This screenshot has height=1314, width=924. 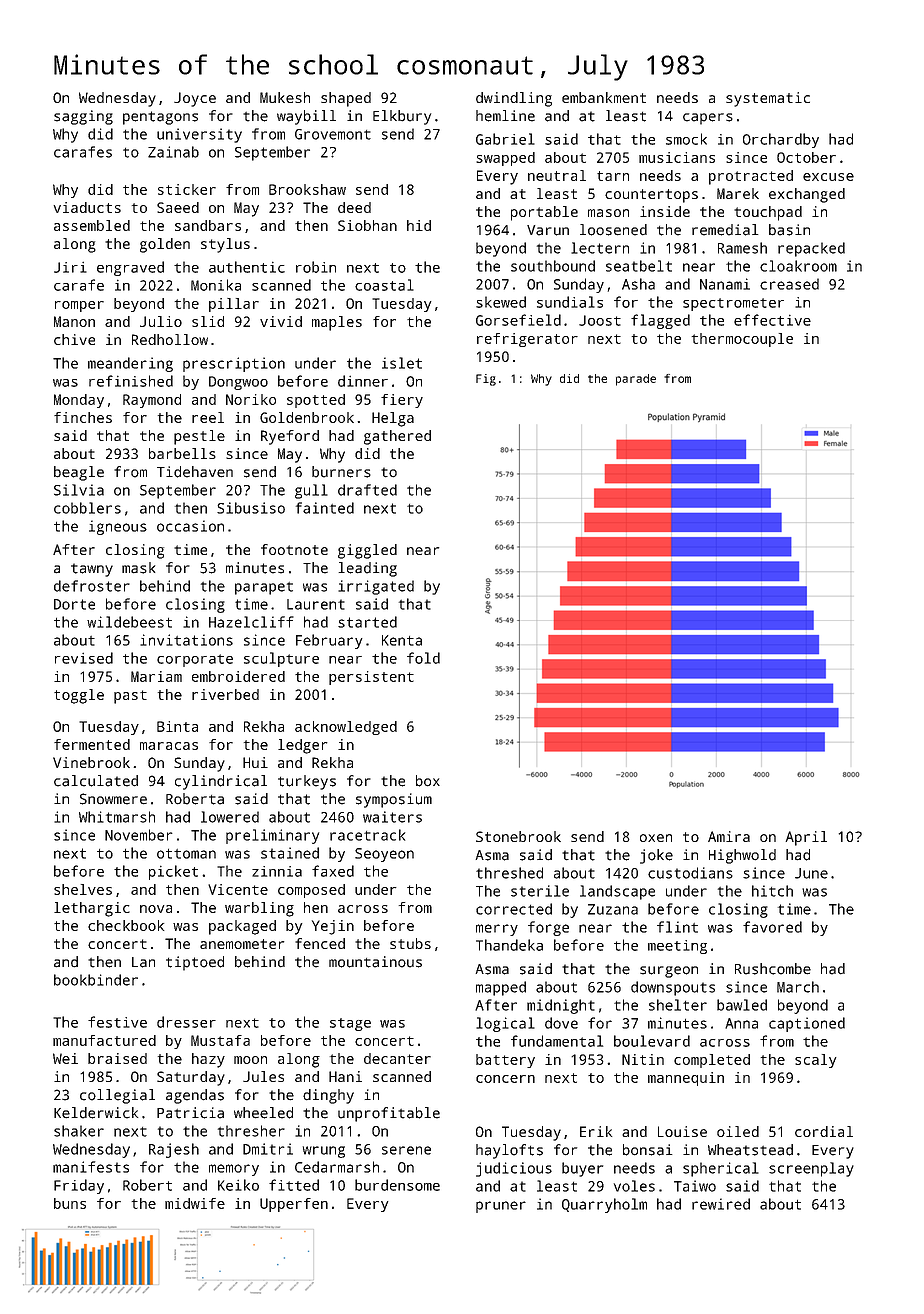 I want to click on revised, so click(x=84, y=658).
